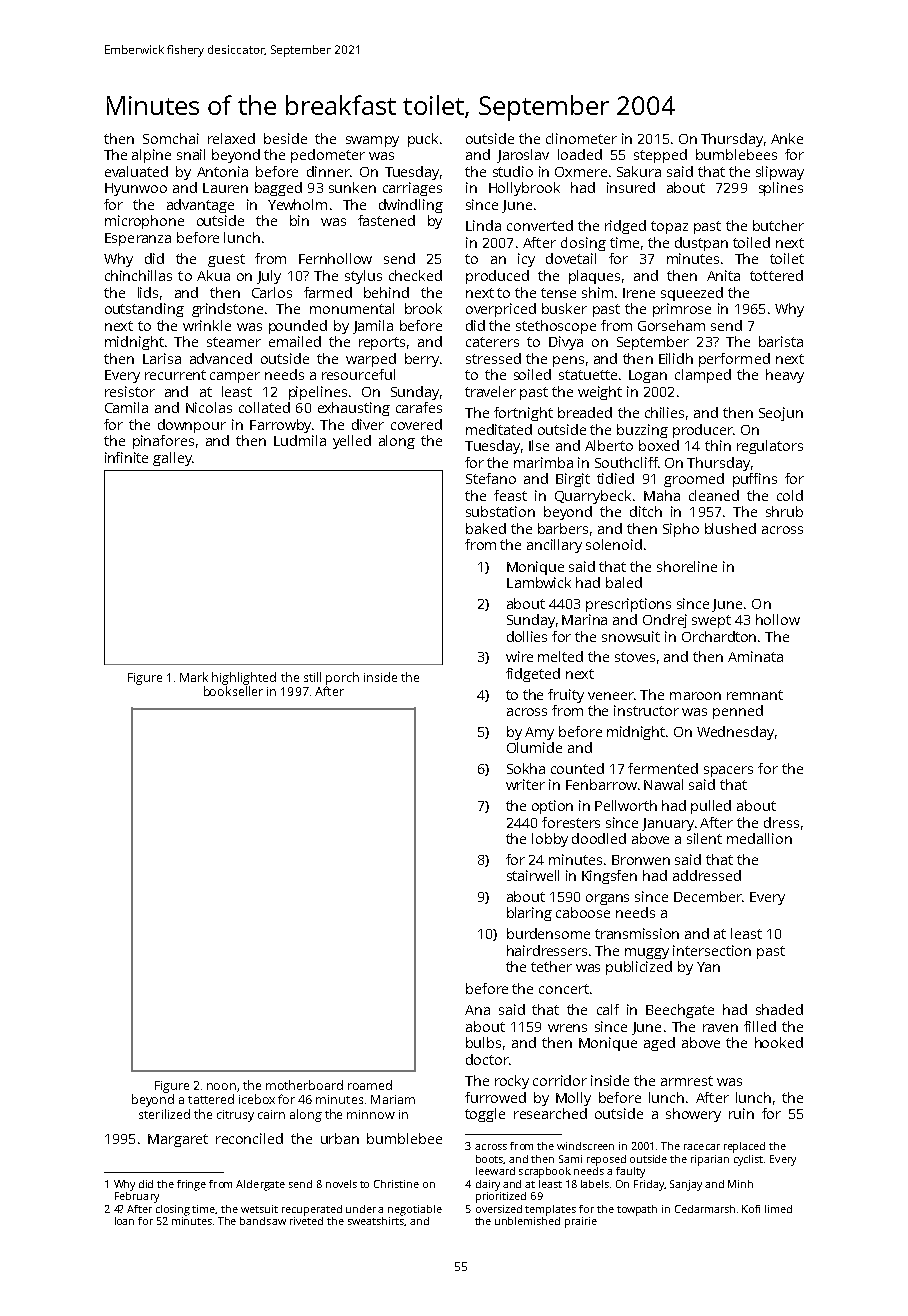 This screenshot has width=908, height=1316. Describe the element at coordinates (222, 171) in the screenshot. I see `Antonia` at that location.
